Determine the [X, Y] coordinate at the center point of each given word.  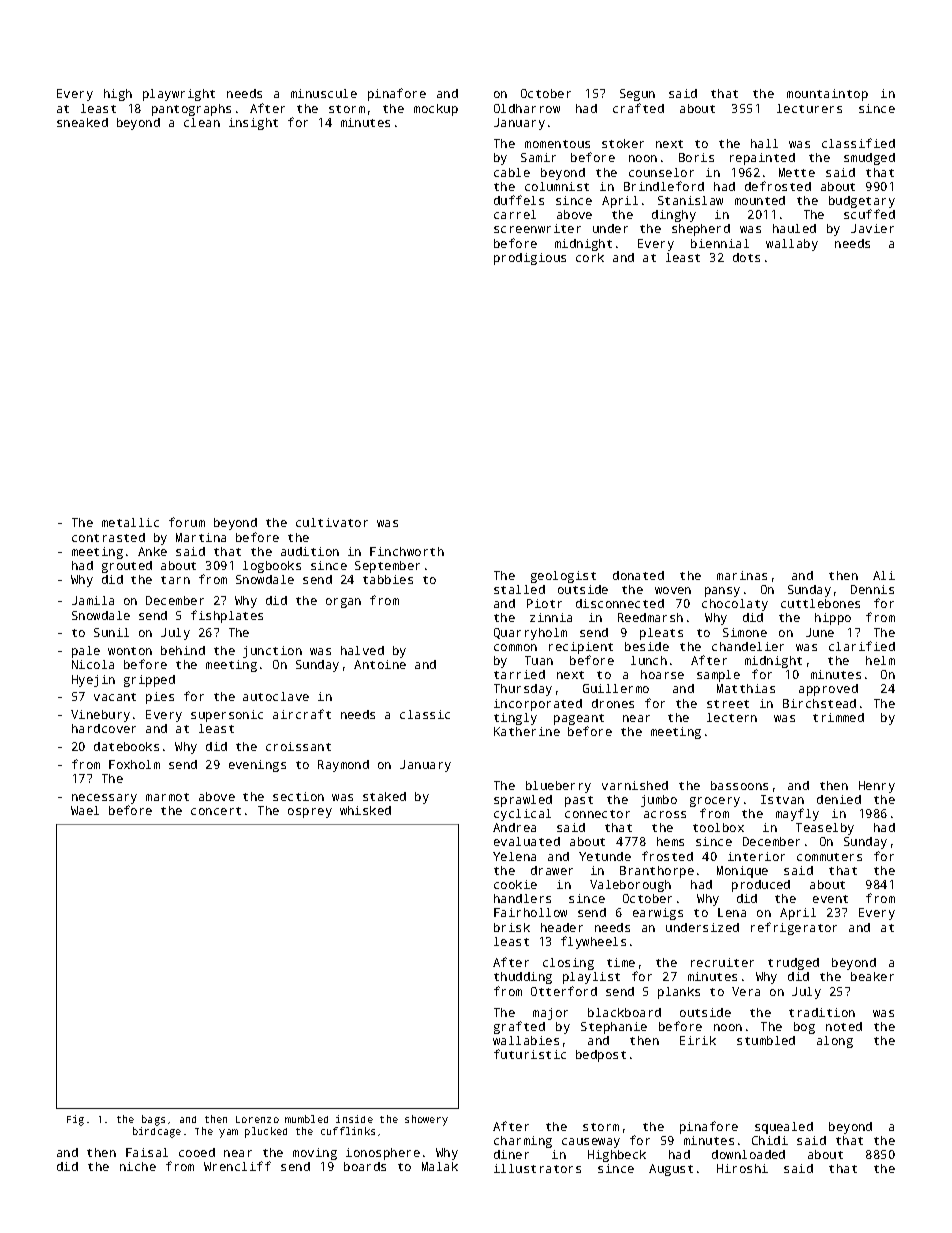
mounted [760, 200]
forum [187, 522]
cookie [515, 884]
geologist [563, 577]
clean [202, 122]
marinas [742, 575]
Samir [538, 157]
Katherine [527, 731]
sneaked [82, 122]
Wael [85, 810]
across [665, 814]
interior [756, 856]
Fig [75, 1120]
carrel [515, 214]
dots [746, 257]
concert [216, 811]
